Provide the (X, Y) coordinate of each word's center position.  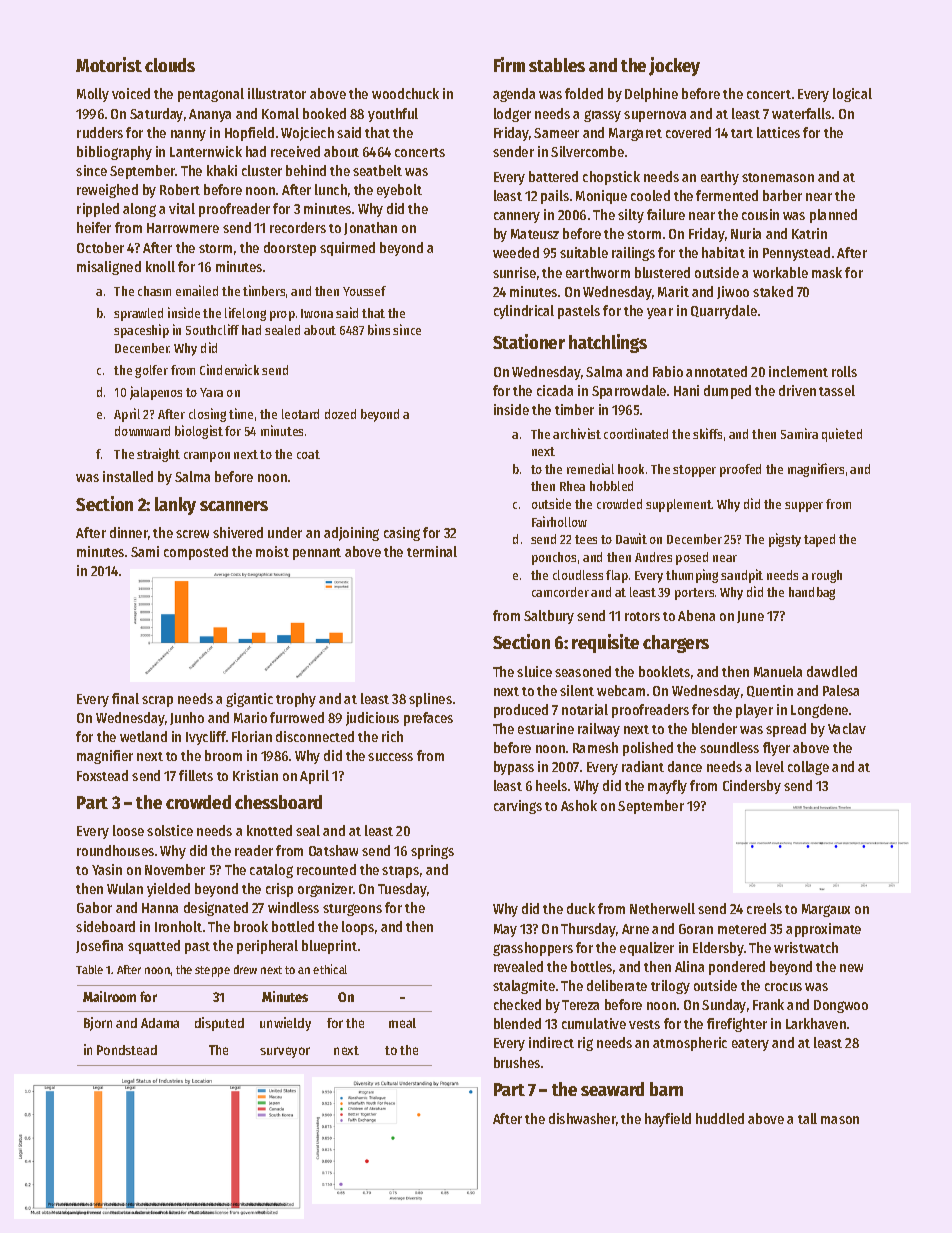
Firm (509, 64)
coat (308, 454)
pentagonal (211, 95)
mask (827, 272)
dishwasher (582, 1118)
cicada (555, 390)
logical (852, 95)
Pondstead (127, 1050)
